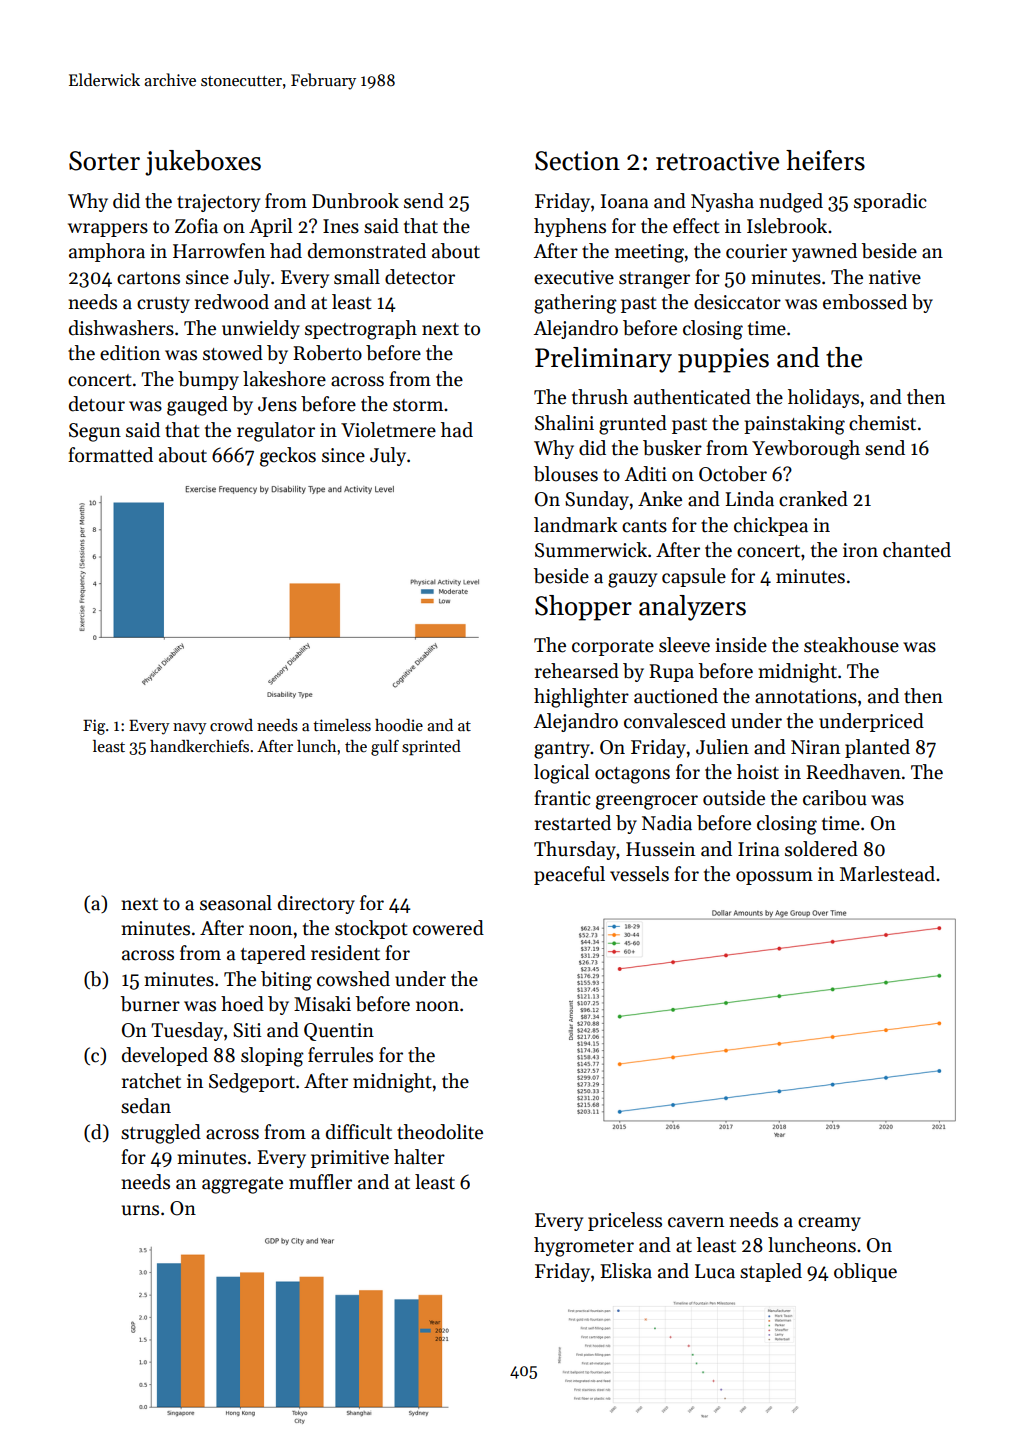  I want to click on holidays, so click(823, 398).
